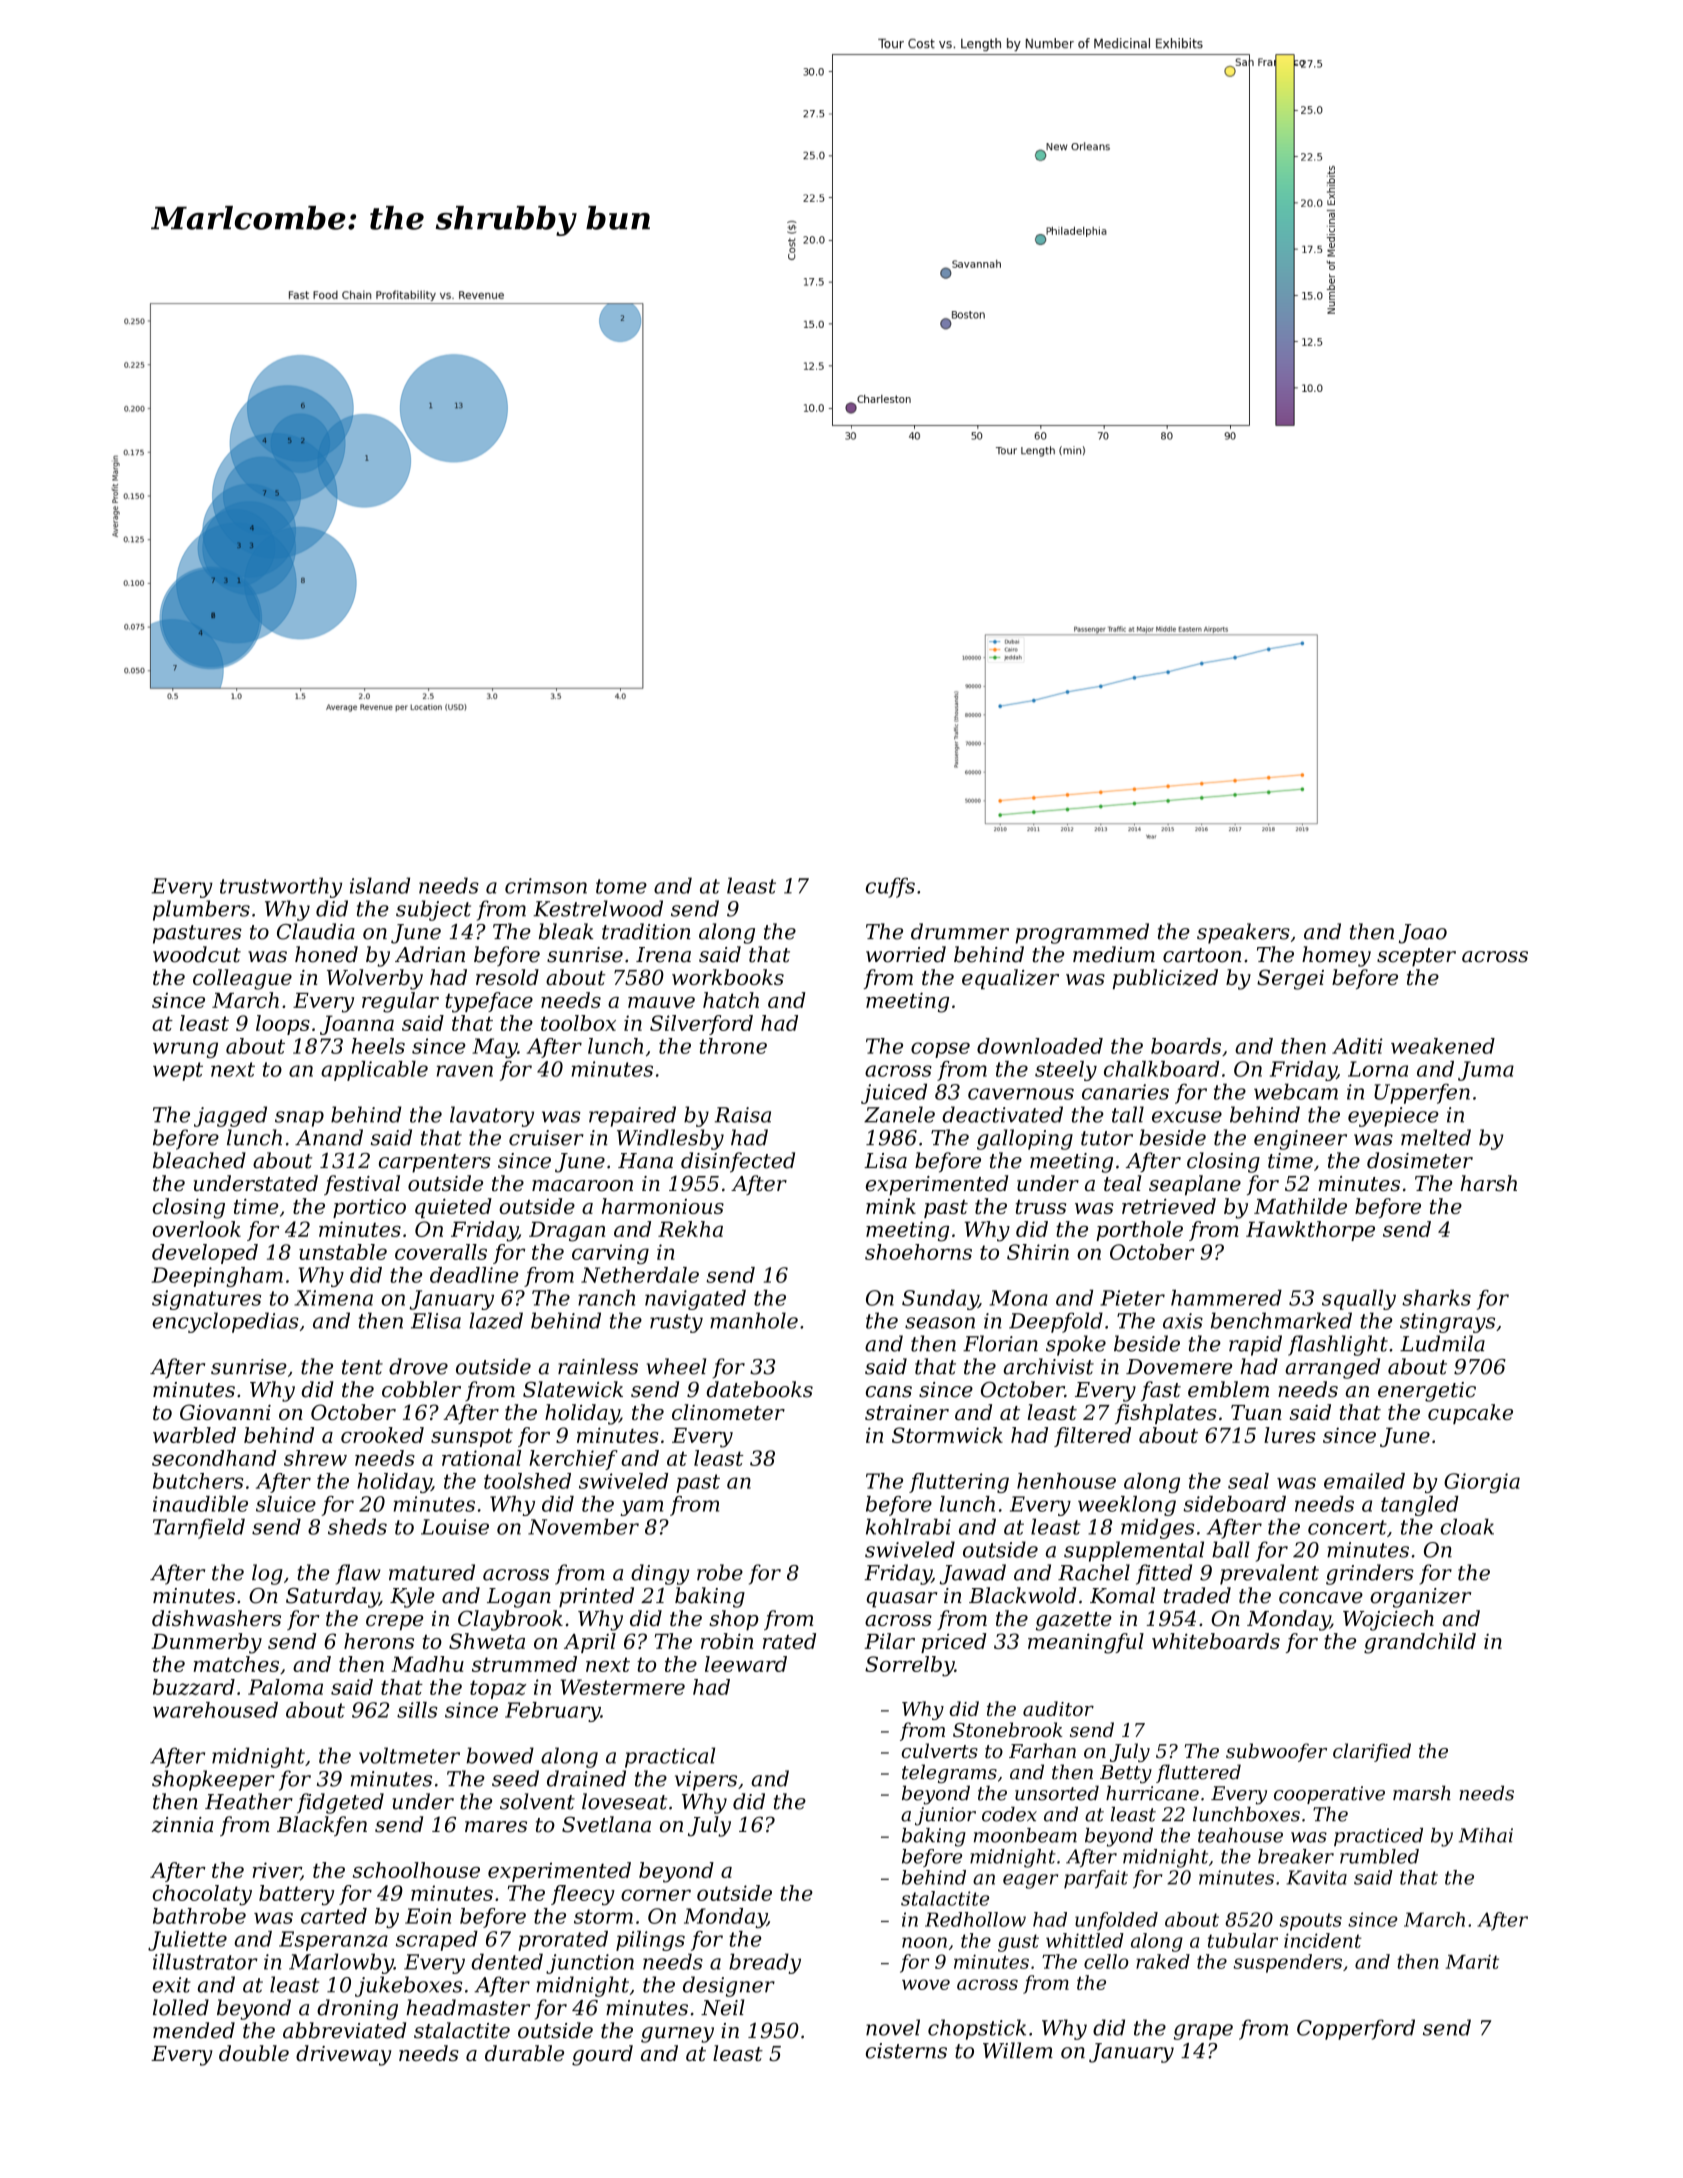 The height and width of the screenshot is (2178, 1683). Describe the element at coordinates (1166, 1414) in the screenshot. I see `fishplates` at that location.
